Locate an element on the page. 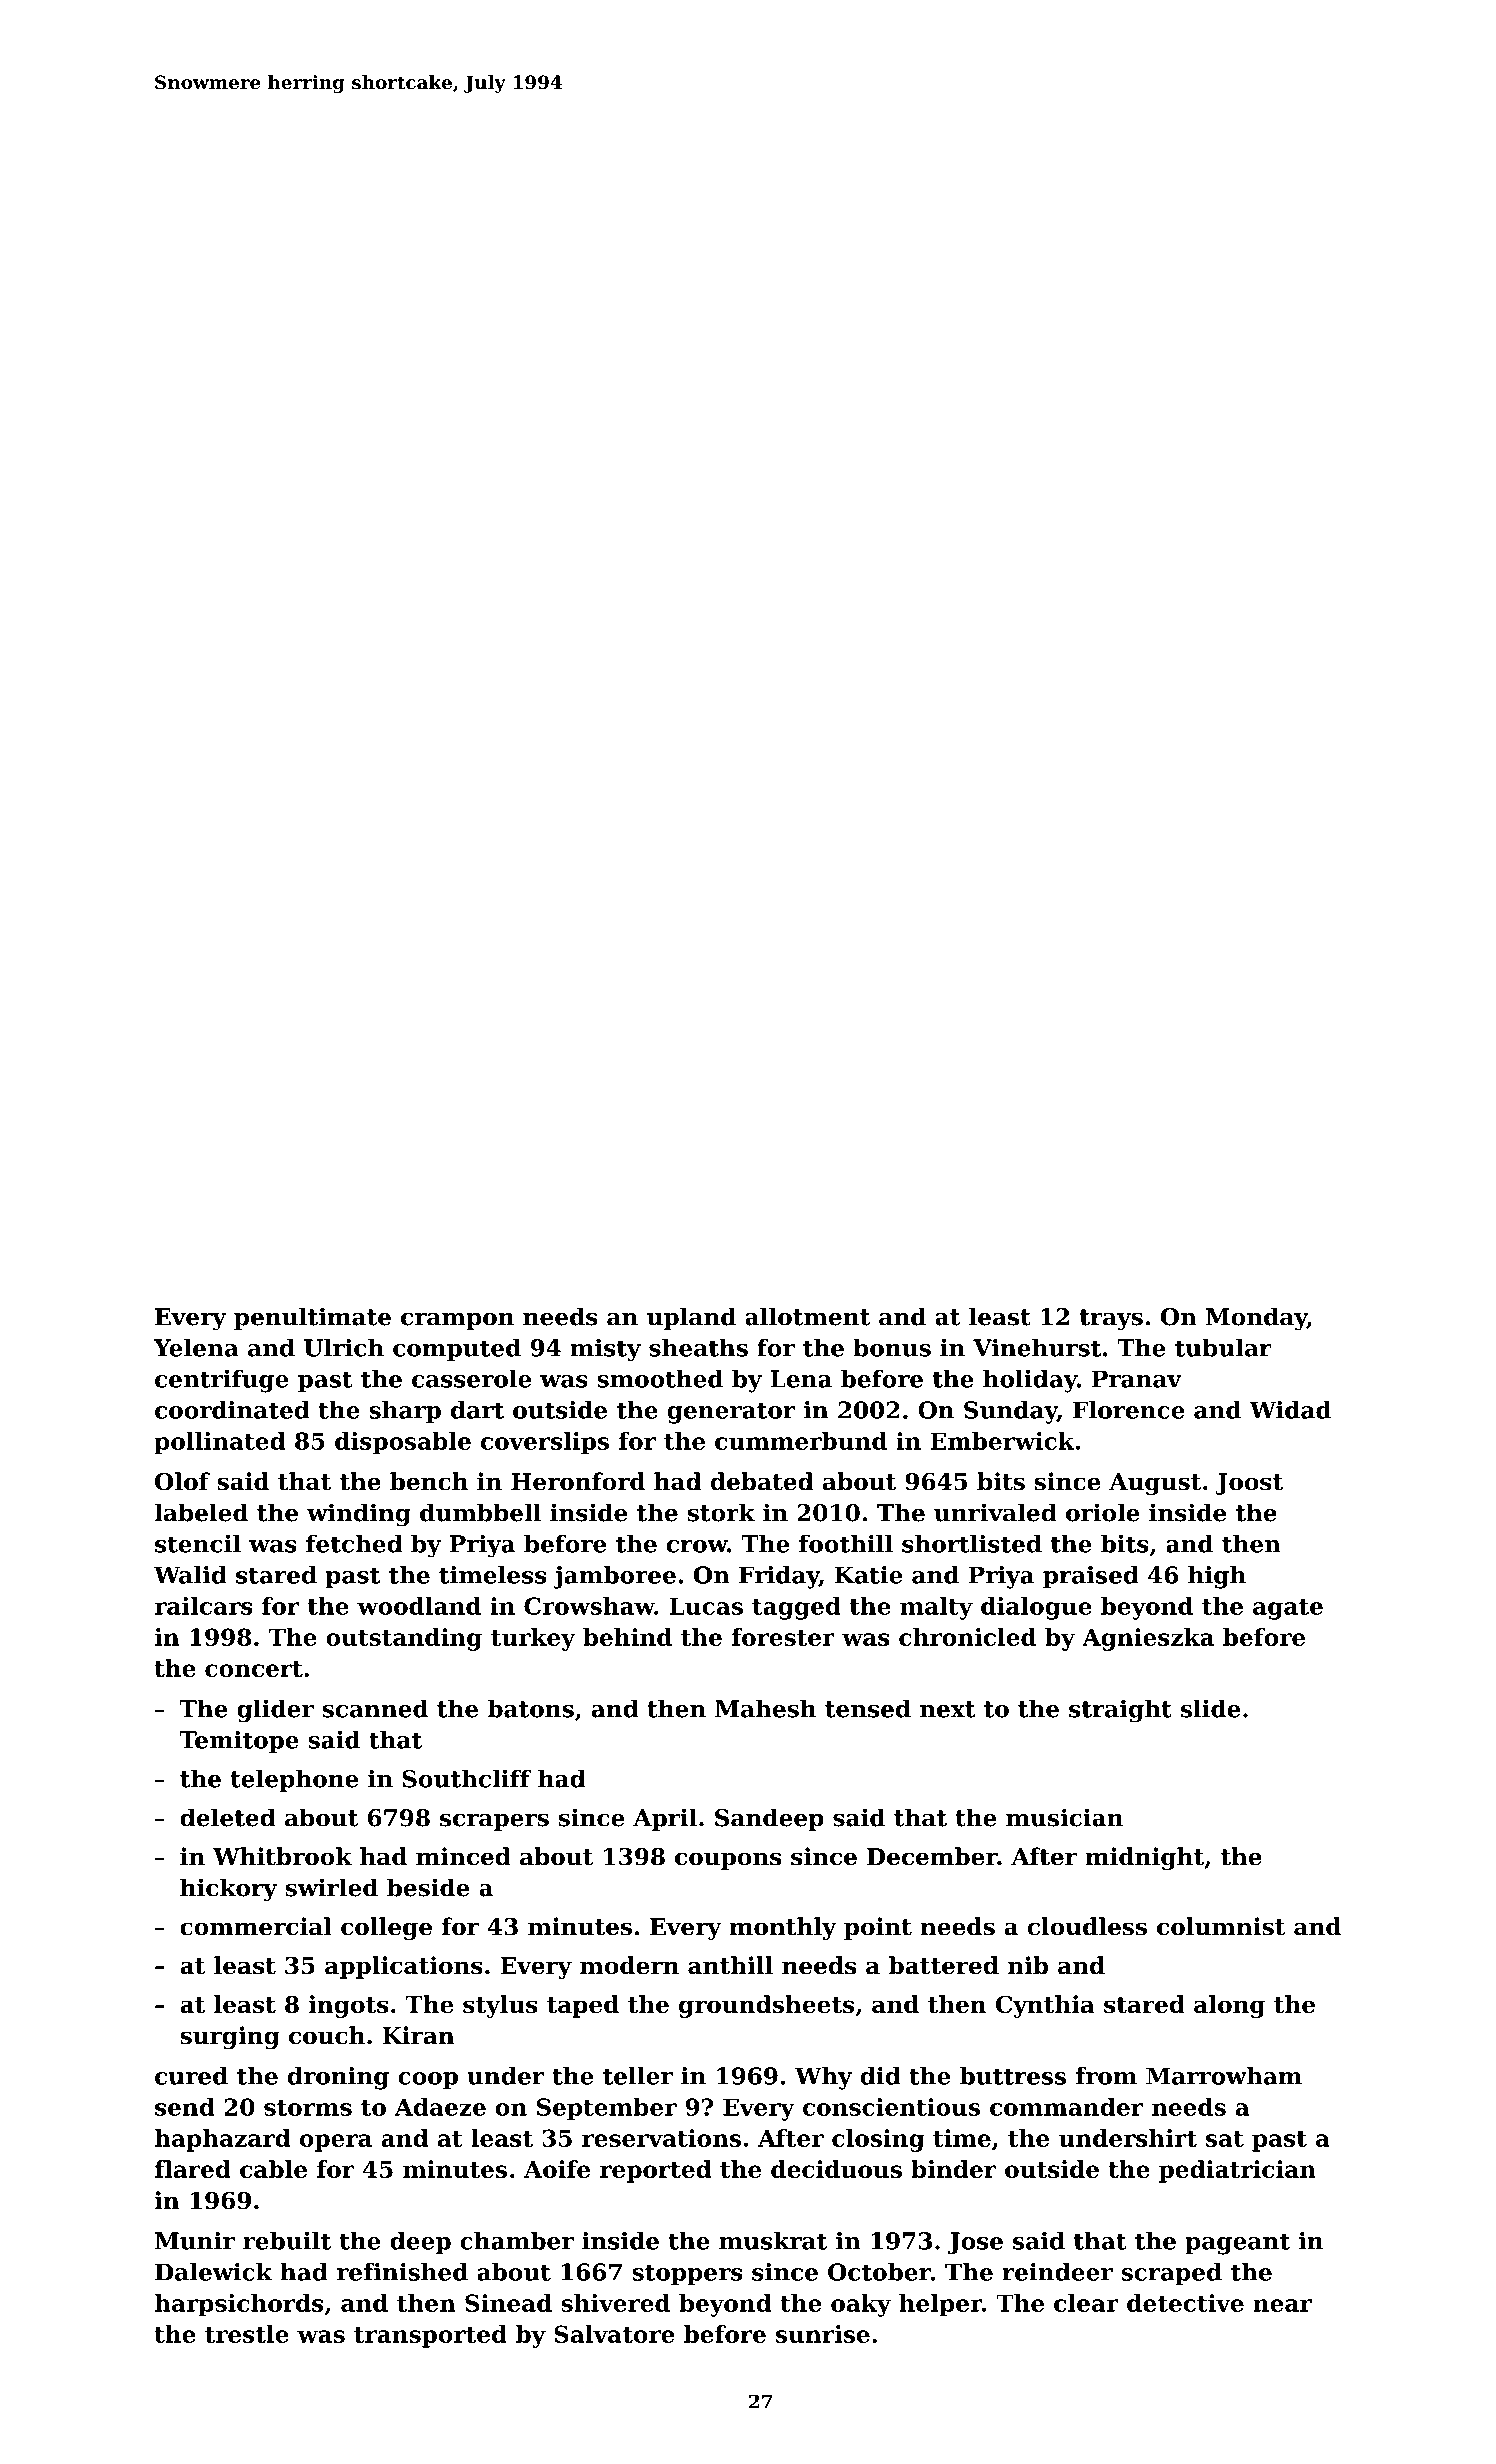 The height and width of the page is (2464, 1496). Temitope is located at coordinates (239, 1742).
